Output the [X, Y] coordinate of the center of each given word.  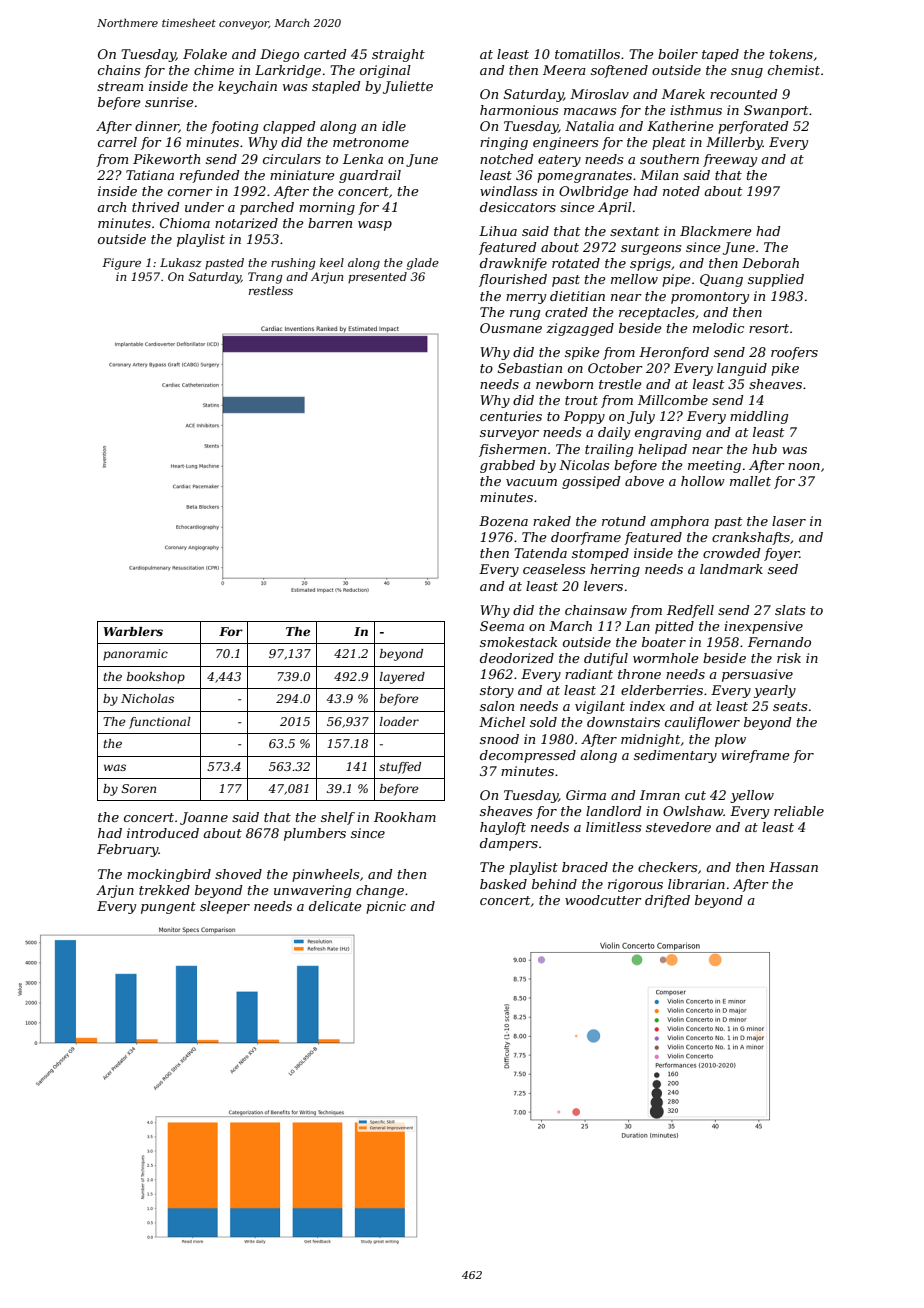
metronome [371, 142]
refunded [210, 176]
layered [402, 678]
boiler [678, 54]
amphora [679, 522]
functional [160, 723]
